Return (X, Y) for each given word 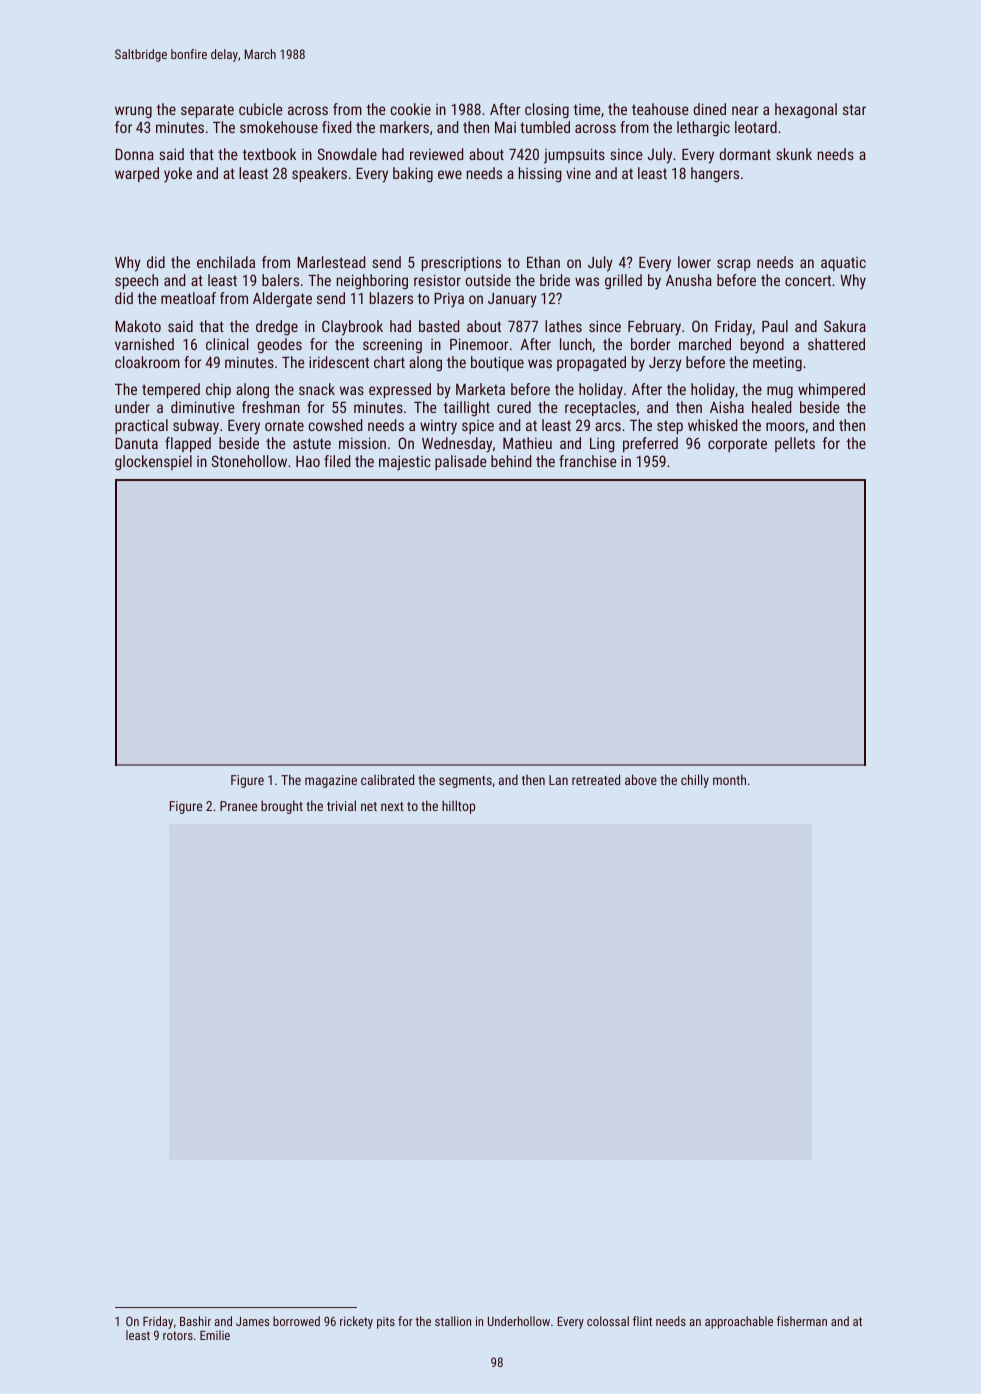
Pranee (238, 806)
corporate (737, 445)
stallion (453, 1321)
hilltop (458, 807)
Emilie (215, 1335)
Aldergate (282, 299)
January (512, 300)
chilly (695, 781)
